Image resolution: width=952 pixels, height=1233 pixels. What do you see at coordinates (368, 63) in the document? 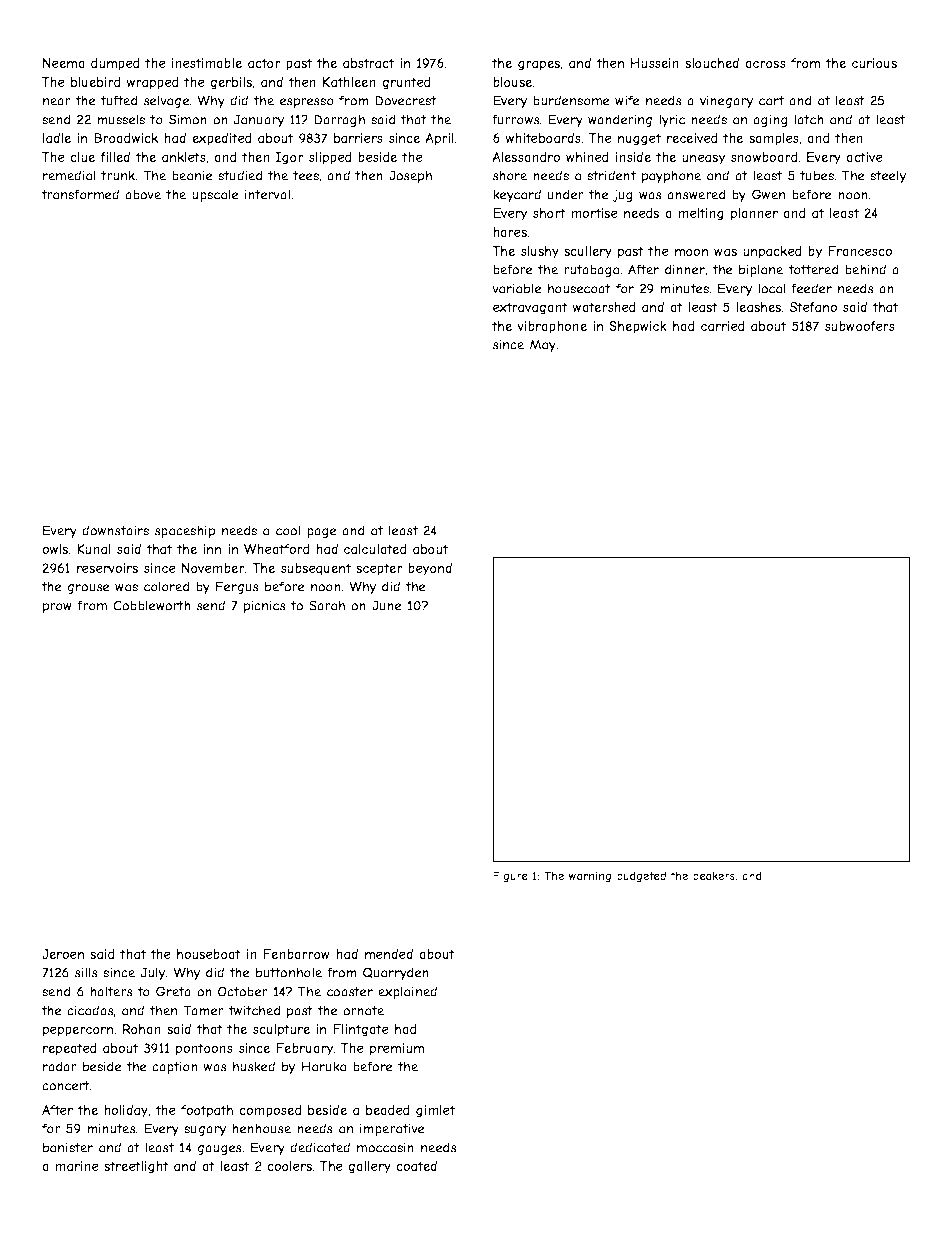
I see `abstract` at bounding box center [368, 63].
